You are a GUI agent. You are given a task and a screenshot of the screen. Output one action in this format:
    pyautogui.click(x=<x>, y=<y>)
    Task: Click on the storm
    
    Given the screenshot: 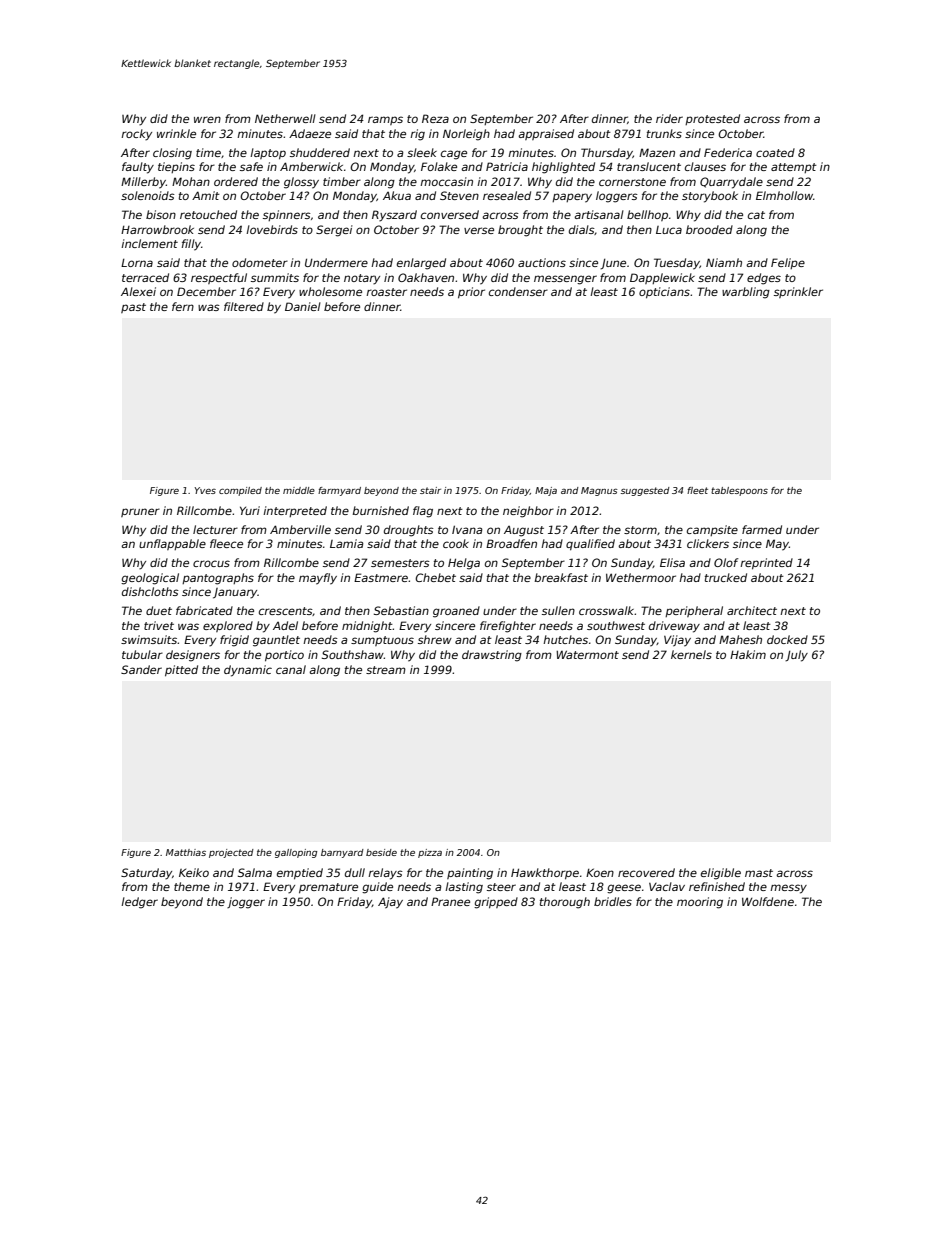 What is the action you would take?
    pyautogui.click(x=640, y=530)
